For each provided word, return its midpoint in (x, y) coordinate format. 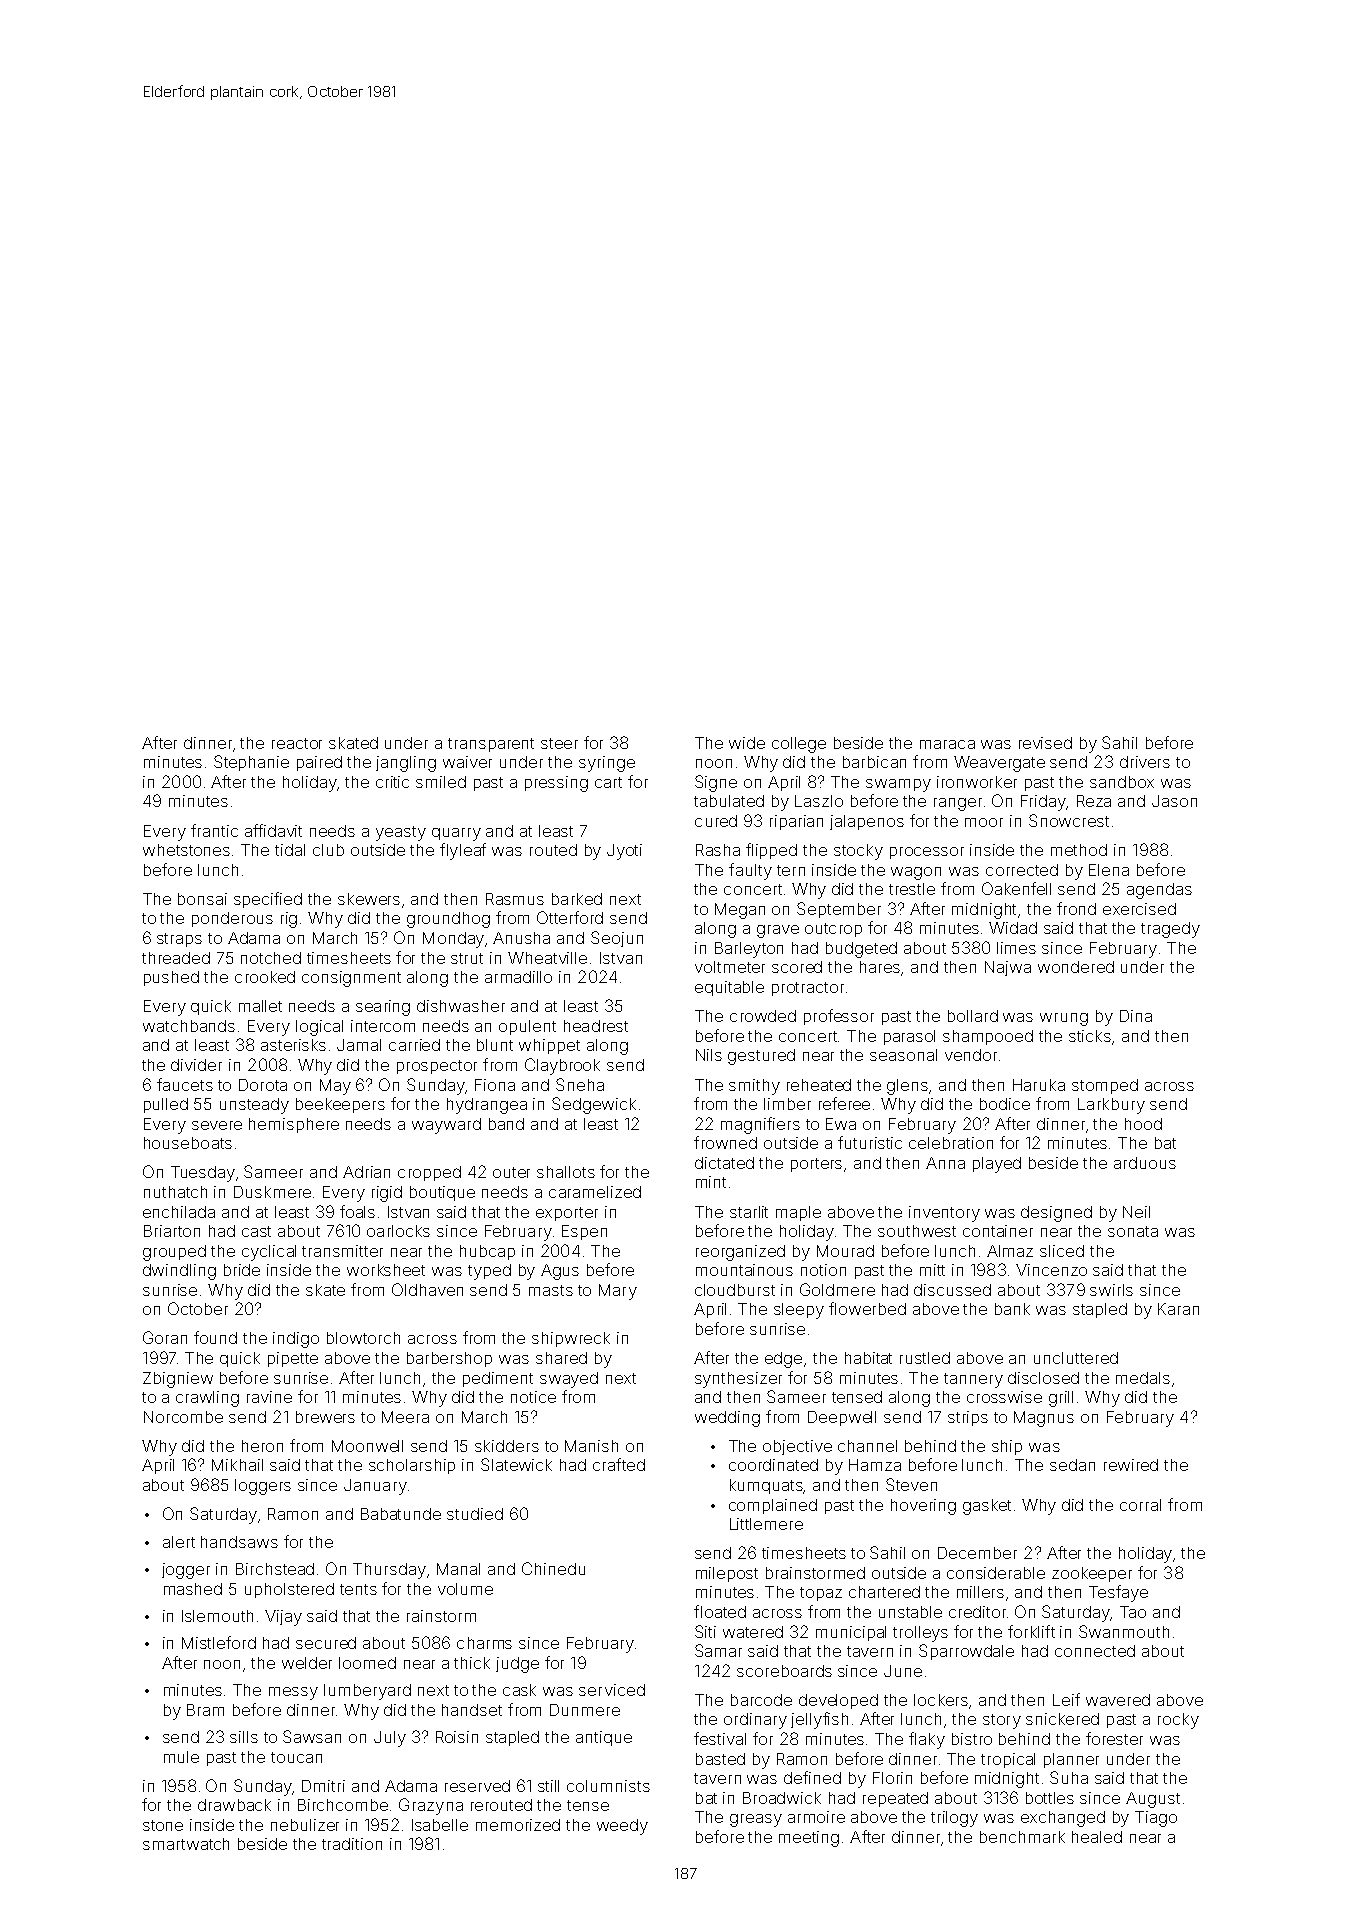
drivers (1145, 762)
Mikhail (237, 1465)
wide (747, 743)
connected (1095, 1651)
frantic (214, 830)
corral (1140, 1505)
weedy (622, 1827)
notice (533, 1397)
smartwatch (186, 1844)
